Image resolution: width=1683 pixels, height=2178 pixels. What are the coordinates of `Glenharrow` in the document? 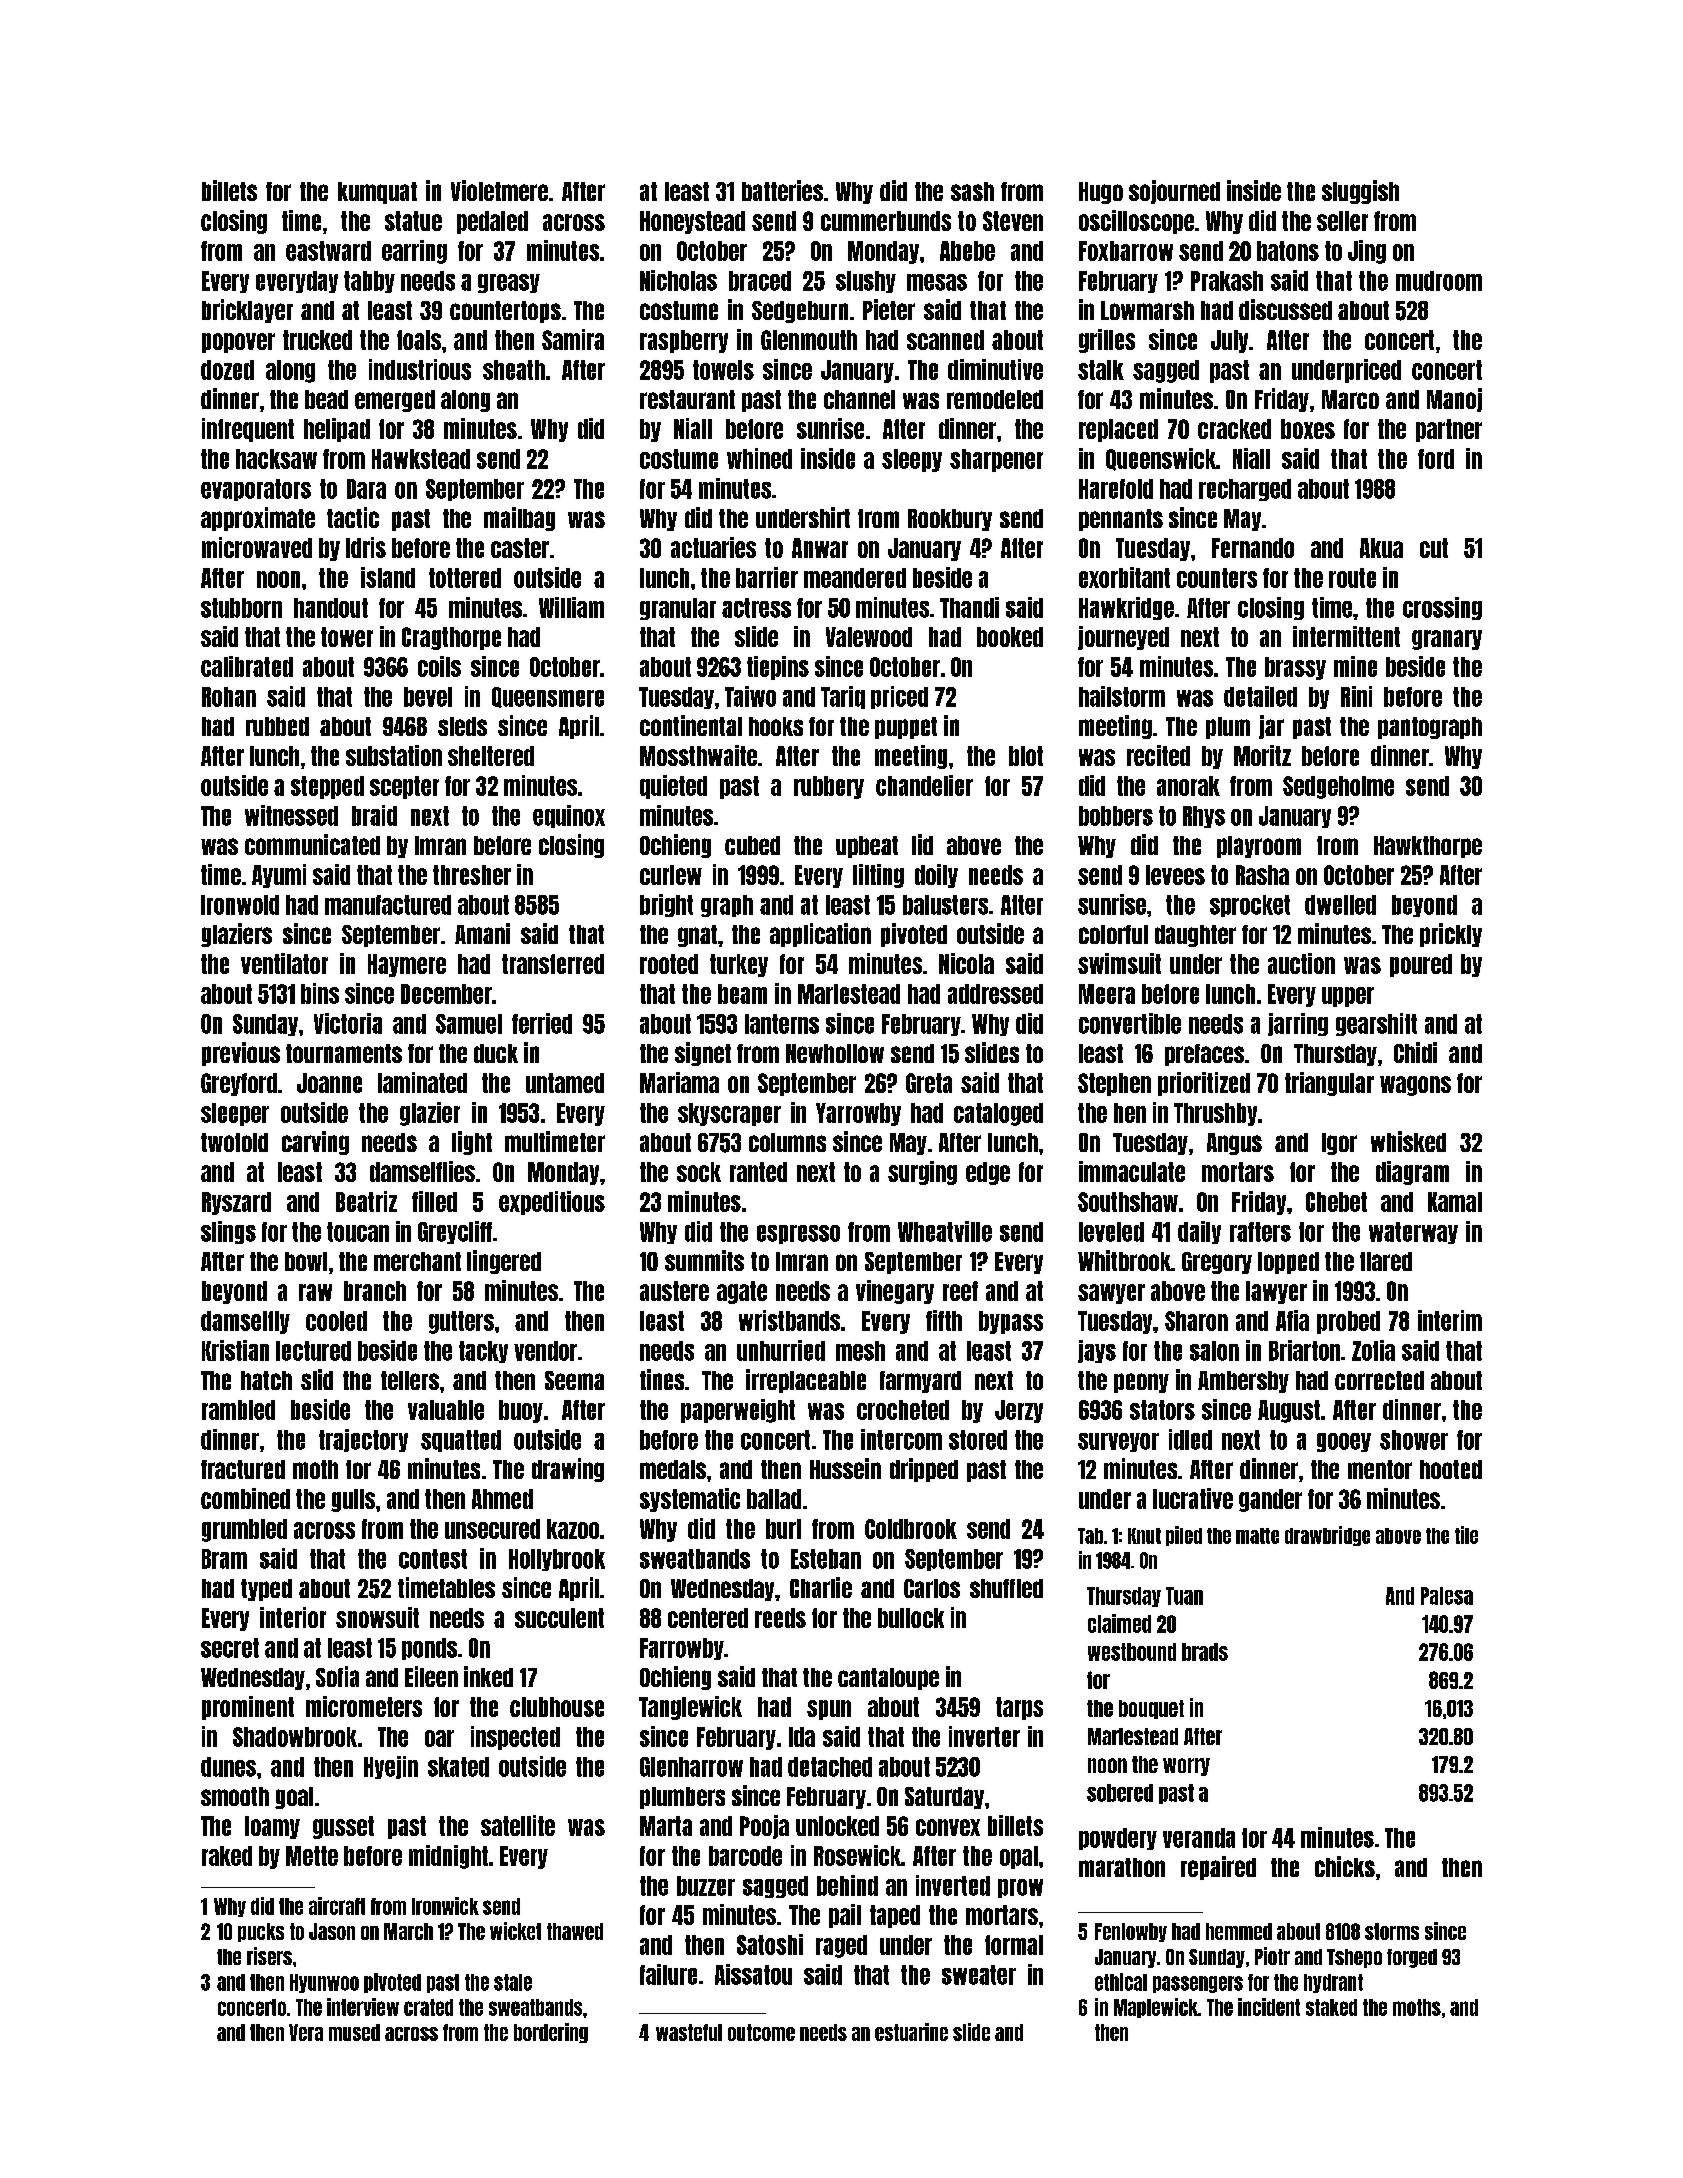 It's located at (691, 1767).
